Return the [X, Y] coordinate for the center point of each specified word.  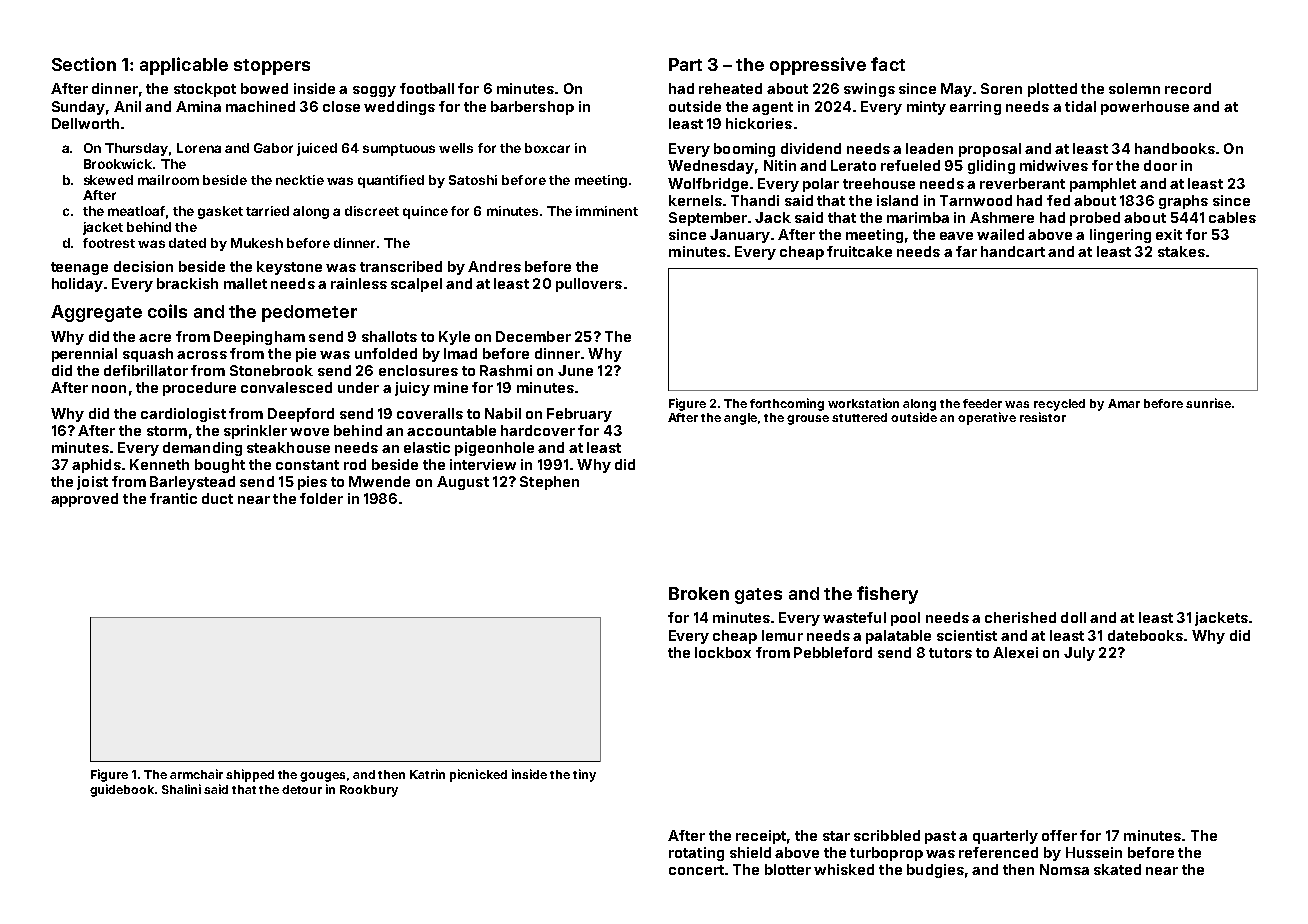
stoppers [272, 67]
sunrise [1208, 403]
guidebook [122, 790]
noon [109, 389]
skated [1117, 869]
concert [696, 870]
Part [685, 64]
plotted [1052, 90]
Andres [494, 266]
